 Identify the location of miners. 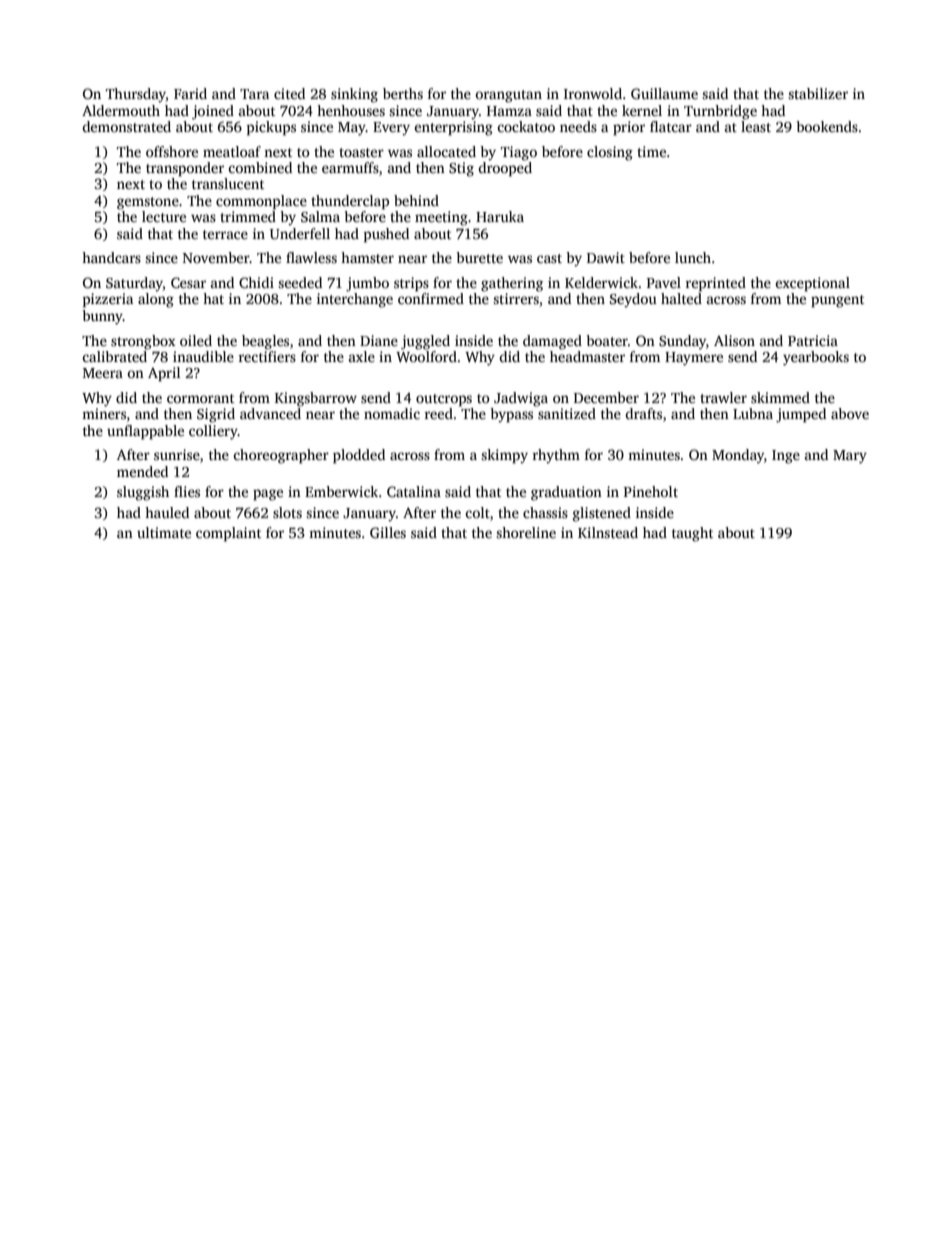
(104, 413).
